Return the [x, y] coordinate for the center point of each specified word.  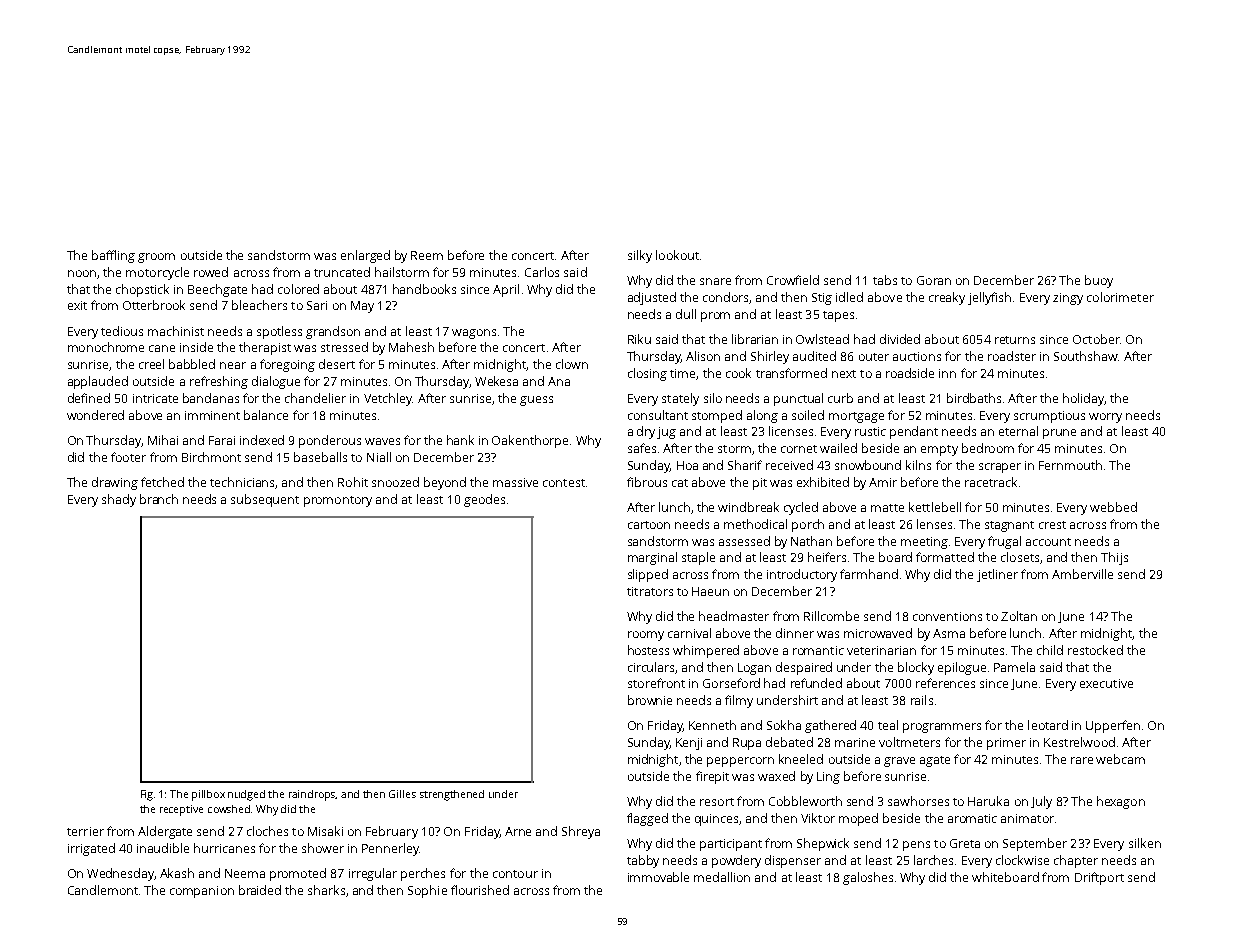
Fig [147, 795]
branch [159, 499]
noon [82, 273]
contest [564, 483]
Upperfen [1113, 726]
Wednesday [121, 874]
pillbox [208, 795]
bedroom [988, 448]
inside [196, 347]
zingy [1068, 299]
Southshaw [1086, 356]
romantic [818, 650]
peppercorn [740, 762]
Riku [639, 339]
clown [572, 364]
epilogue [962, 668]
